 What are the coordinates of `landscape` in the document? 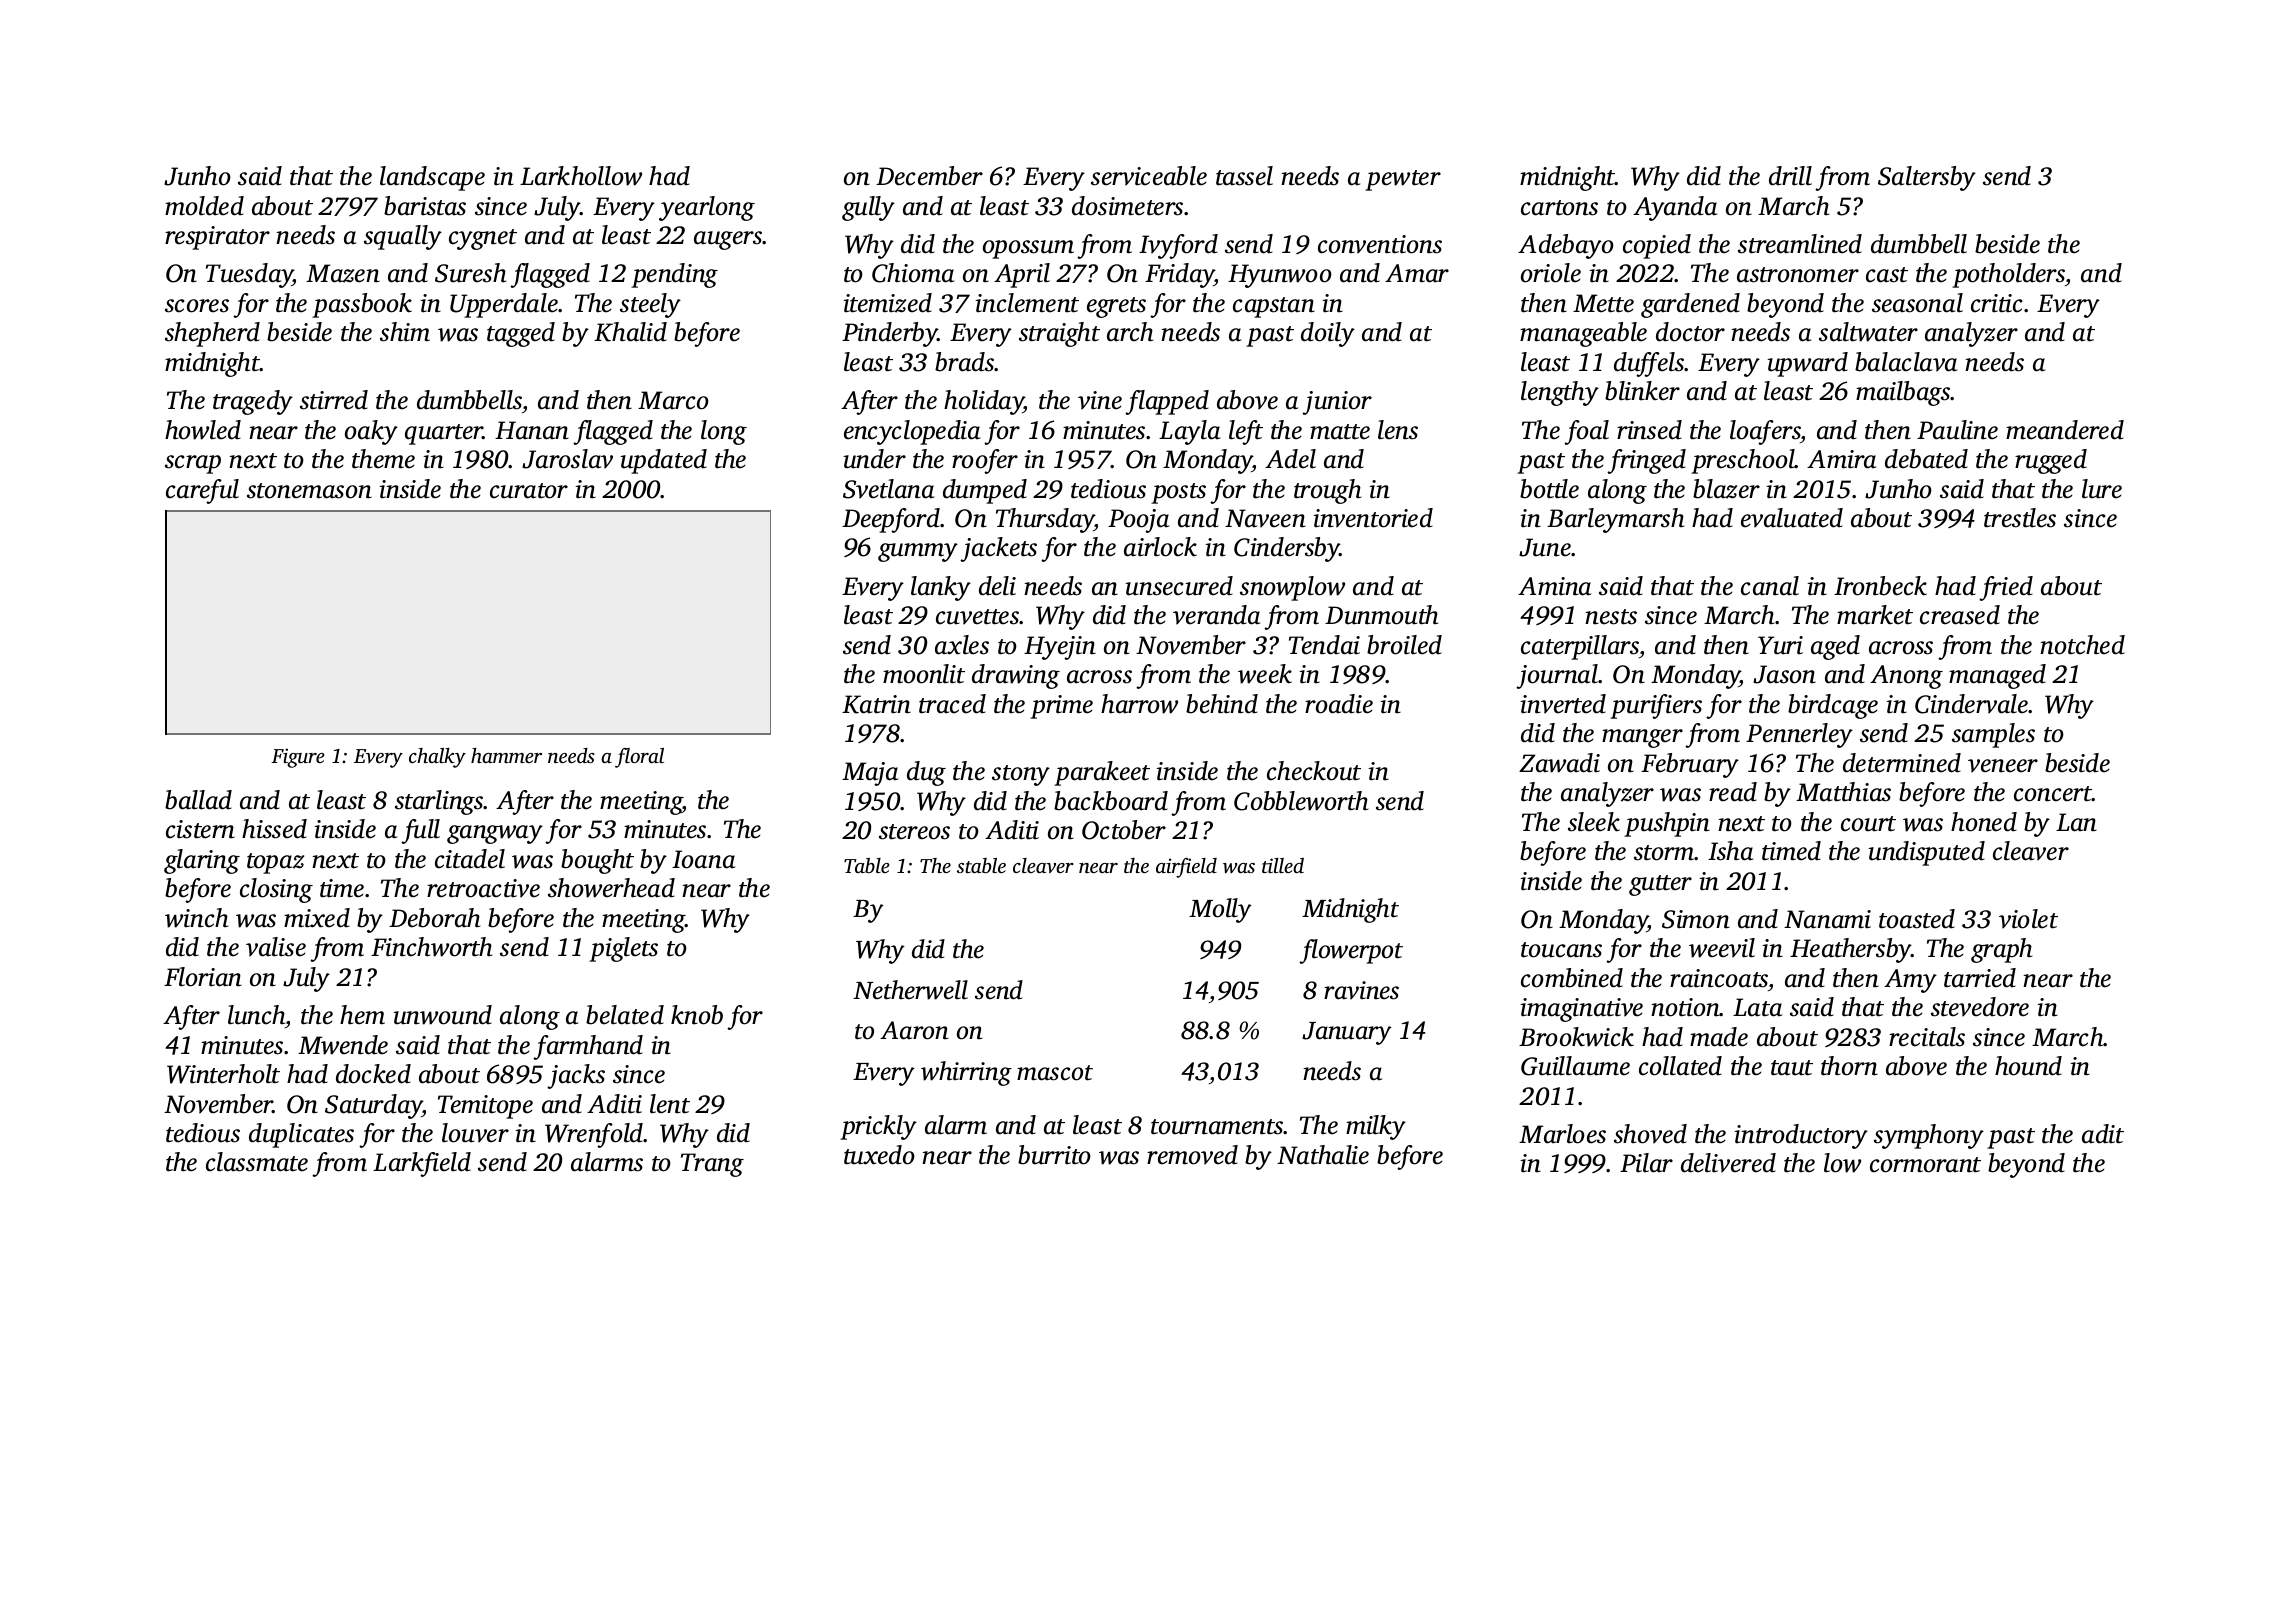 It's located at (432, 178).
